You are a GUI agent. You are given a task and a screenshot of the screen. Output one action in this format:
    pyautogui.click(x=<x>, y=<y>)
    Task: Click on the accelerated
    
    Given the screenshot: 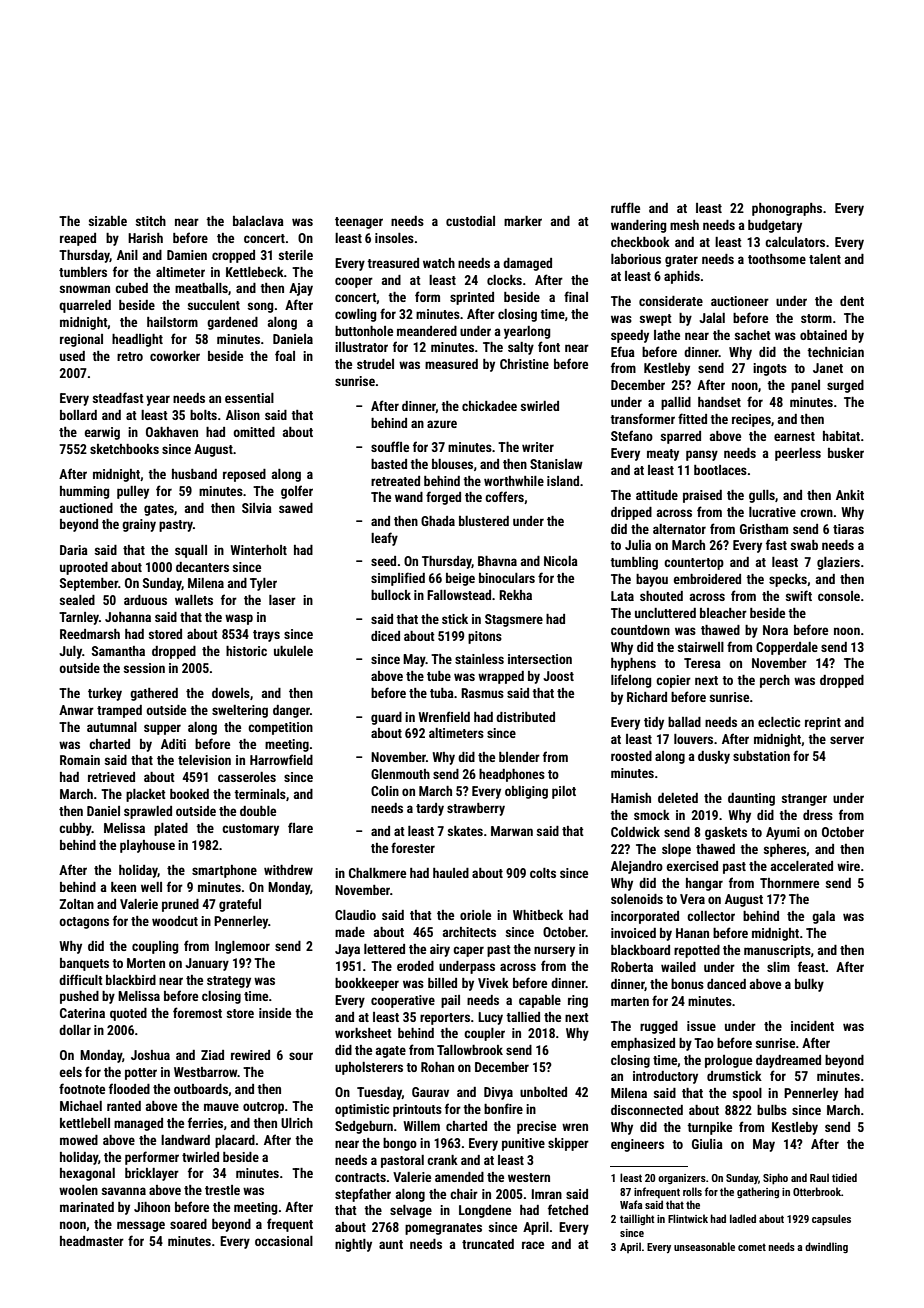 What is the action you would take?
    pyautogui.click(x=802, y=866)
